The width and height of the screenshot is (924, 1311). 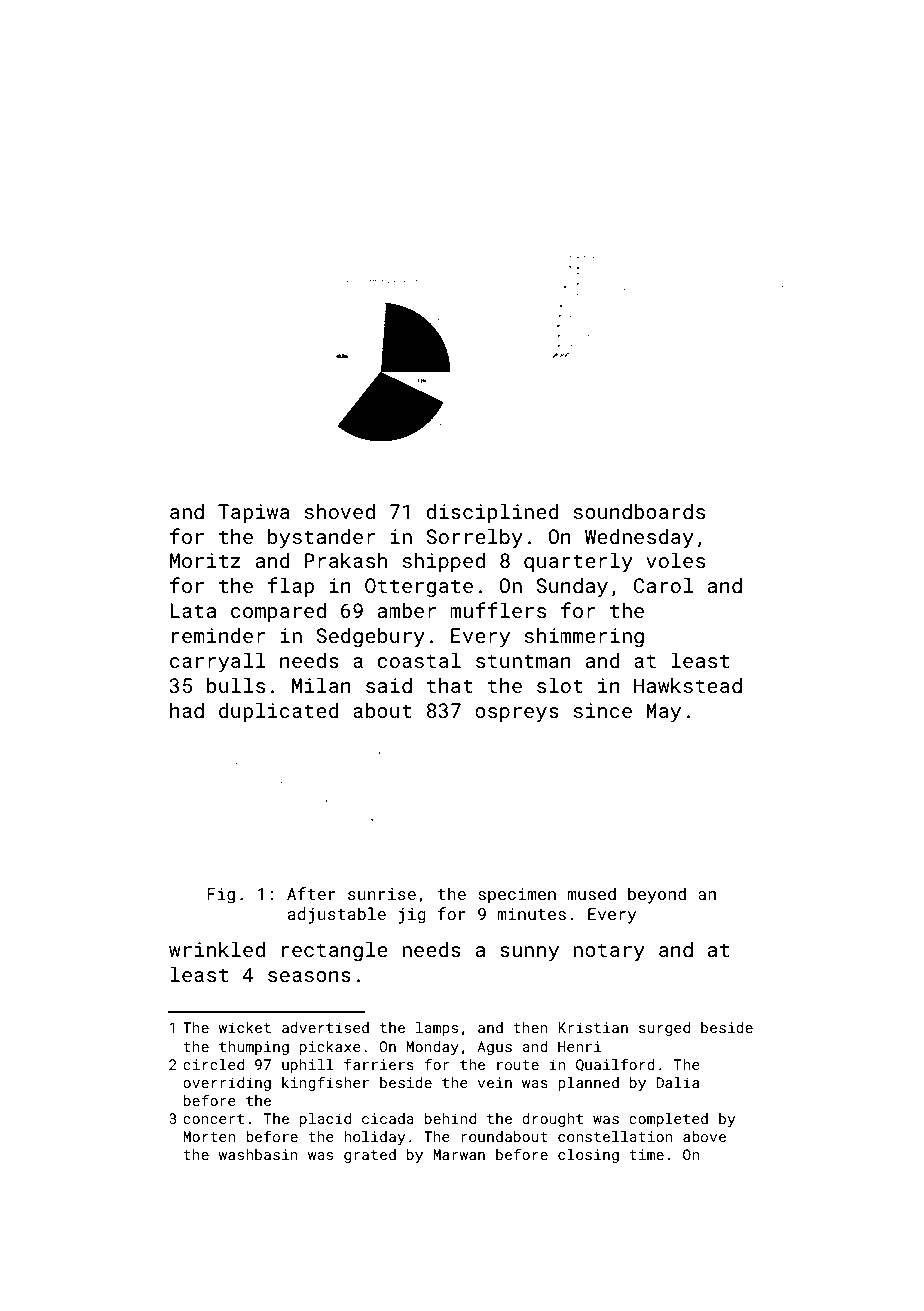 What do you see at coordinates (389, 685) in the screenshot?
I see `said` at bounding box center [389, 685].
